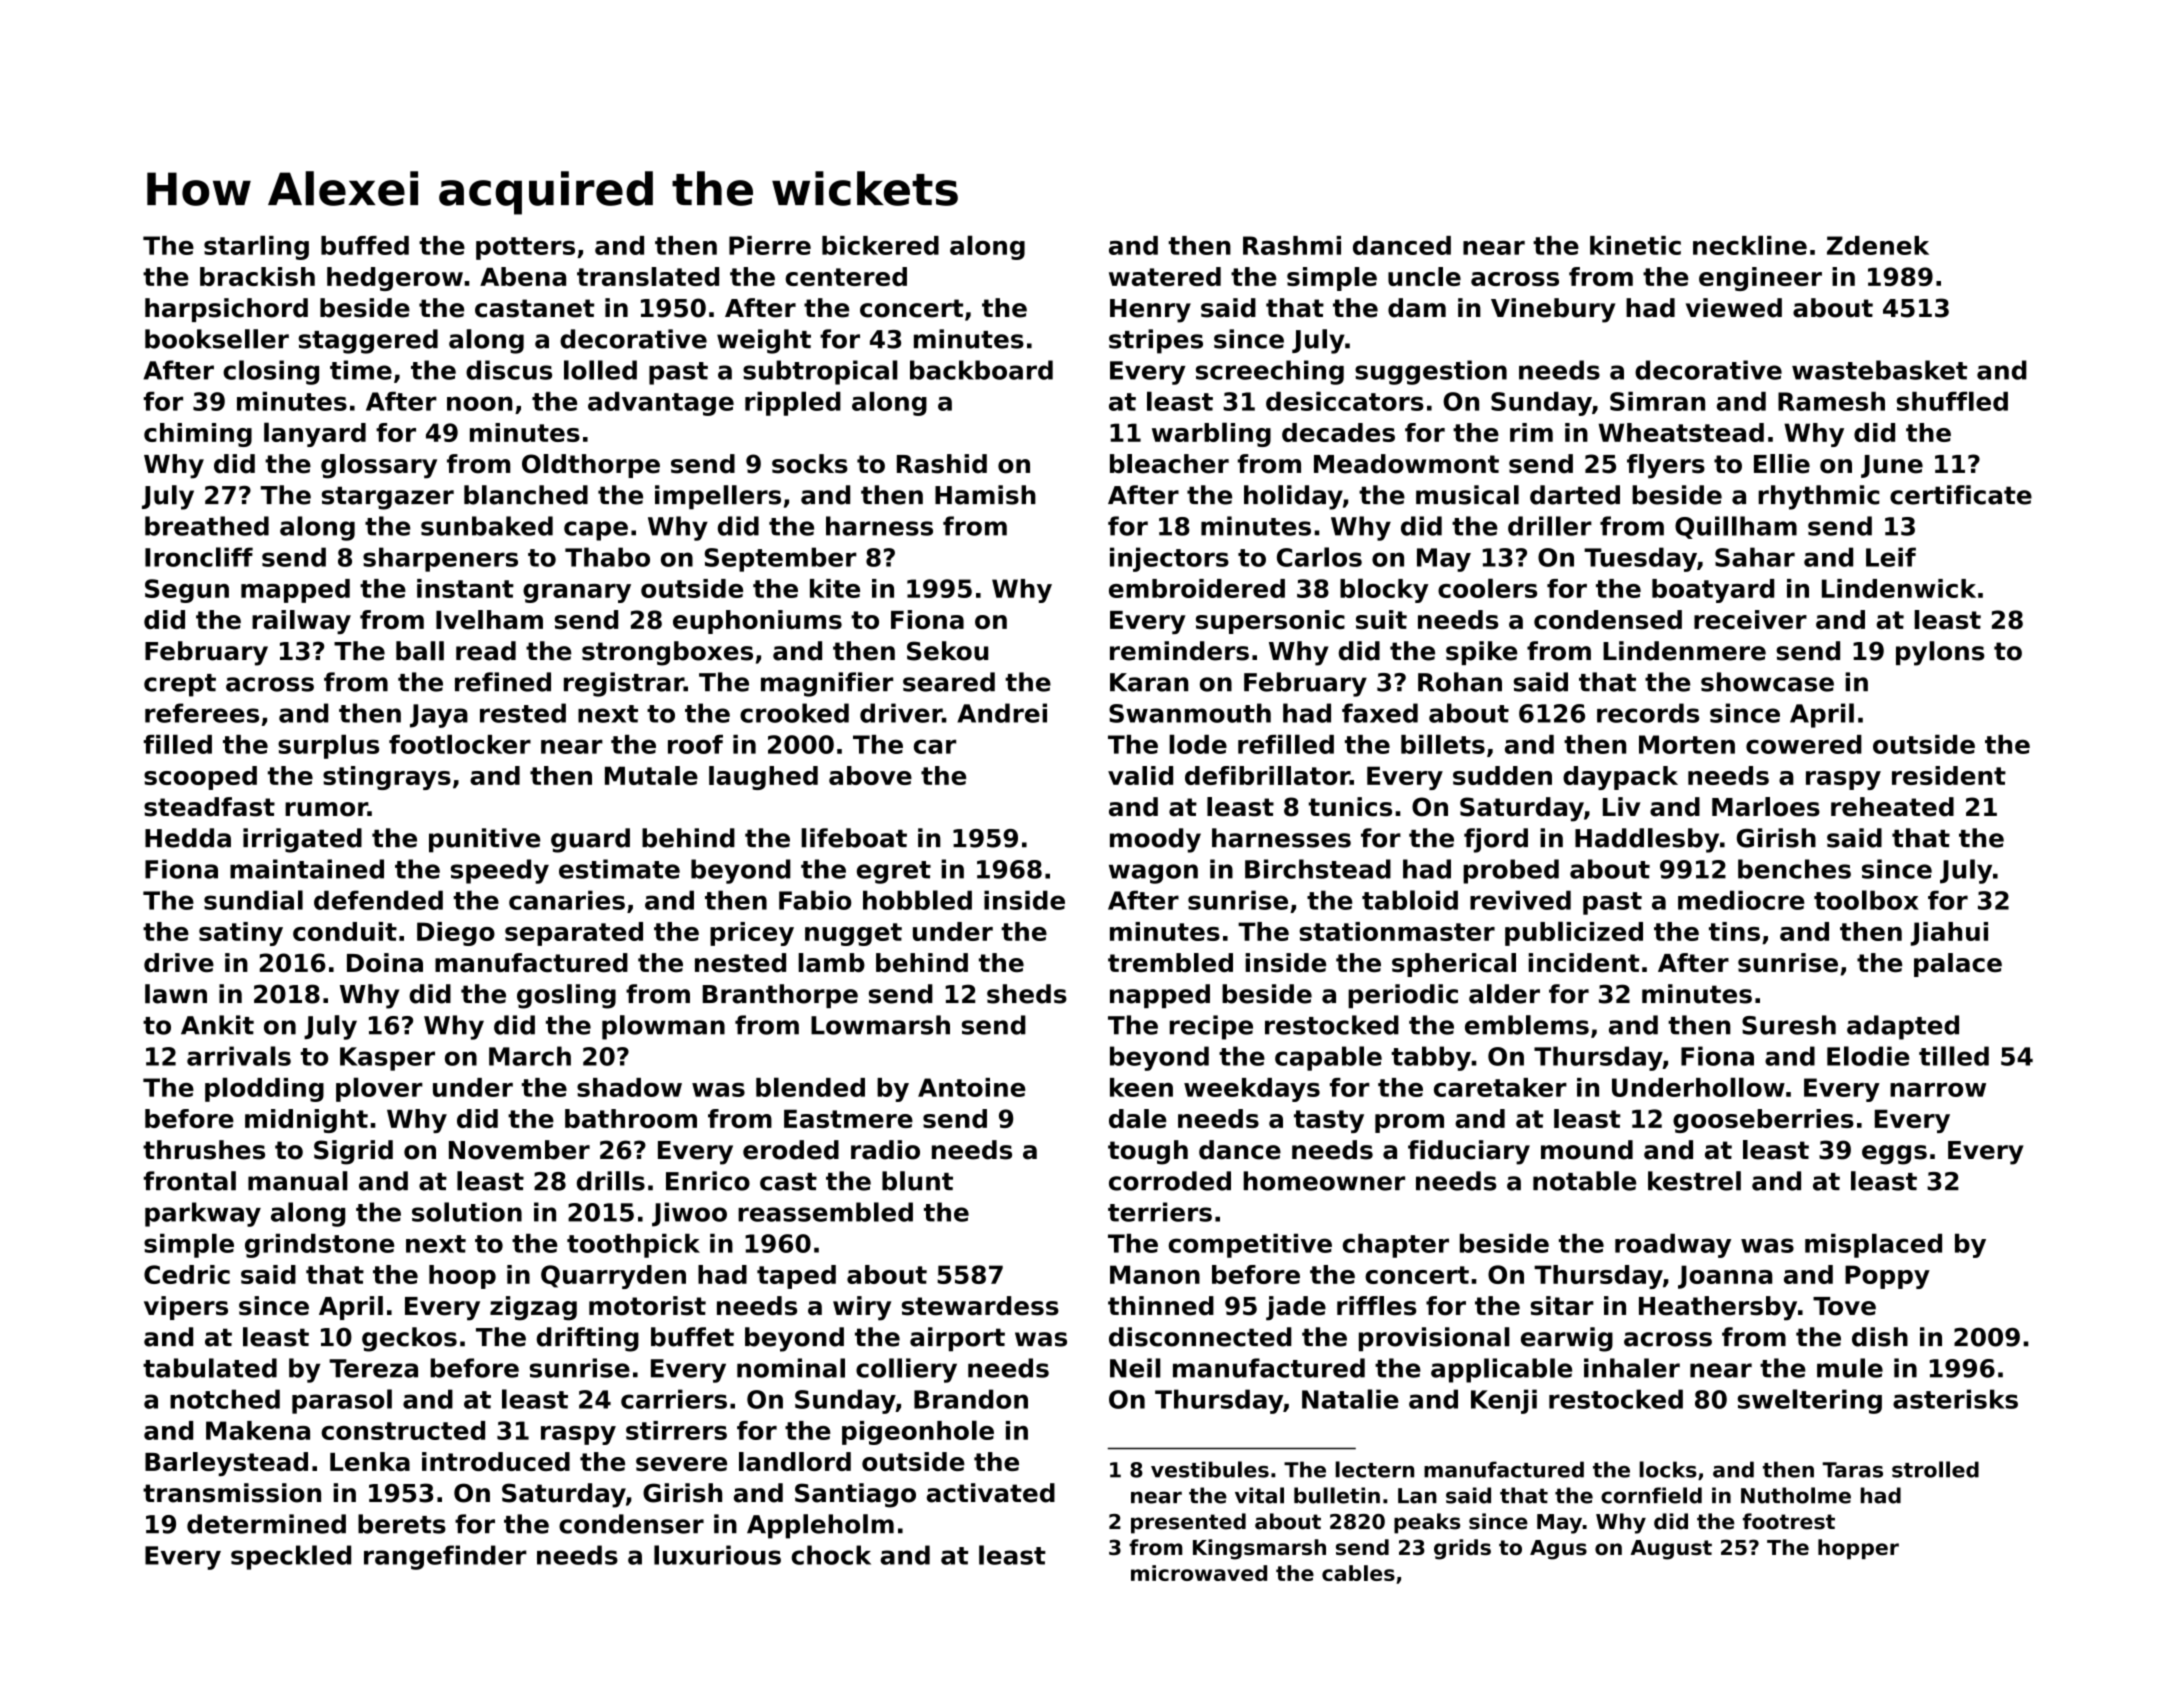 The image size is (2178, 1683). Describe the element at coordinates (853, 934) in the screenshot. I see `nugget` at that location.
